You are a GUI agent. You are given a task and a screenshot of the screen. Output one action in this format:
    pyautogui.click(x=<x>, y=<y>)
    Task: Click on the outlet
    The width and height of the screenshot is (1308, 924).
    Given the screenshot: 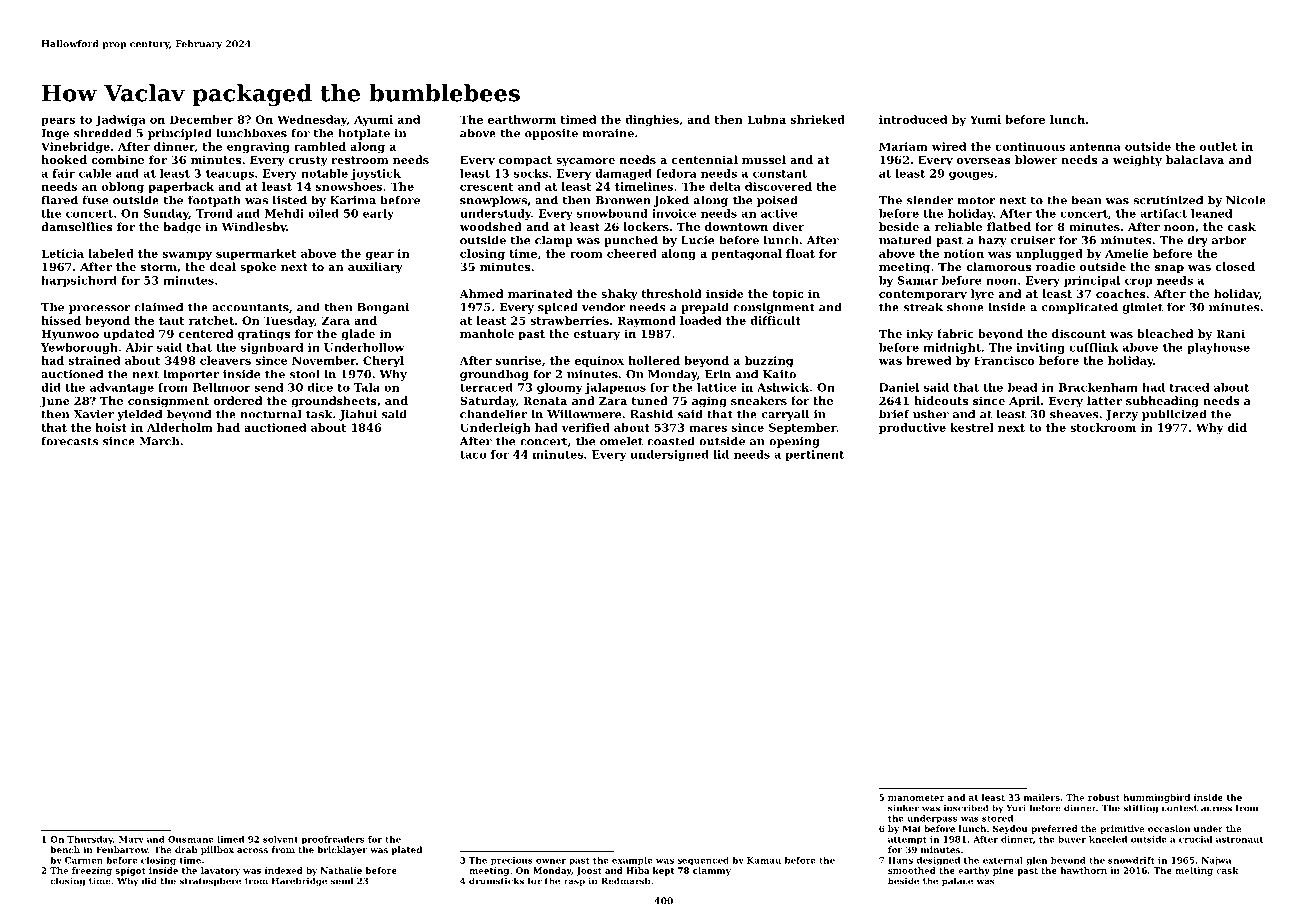 What is the action you would take?
    pyautogui.click(x=1218, y=146)
